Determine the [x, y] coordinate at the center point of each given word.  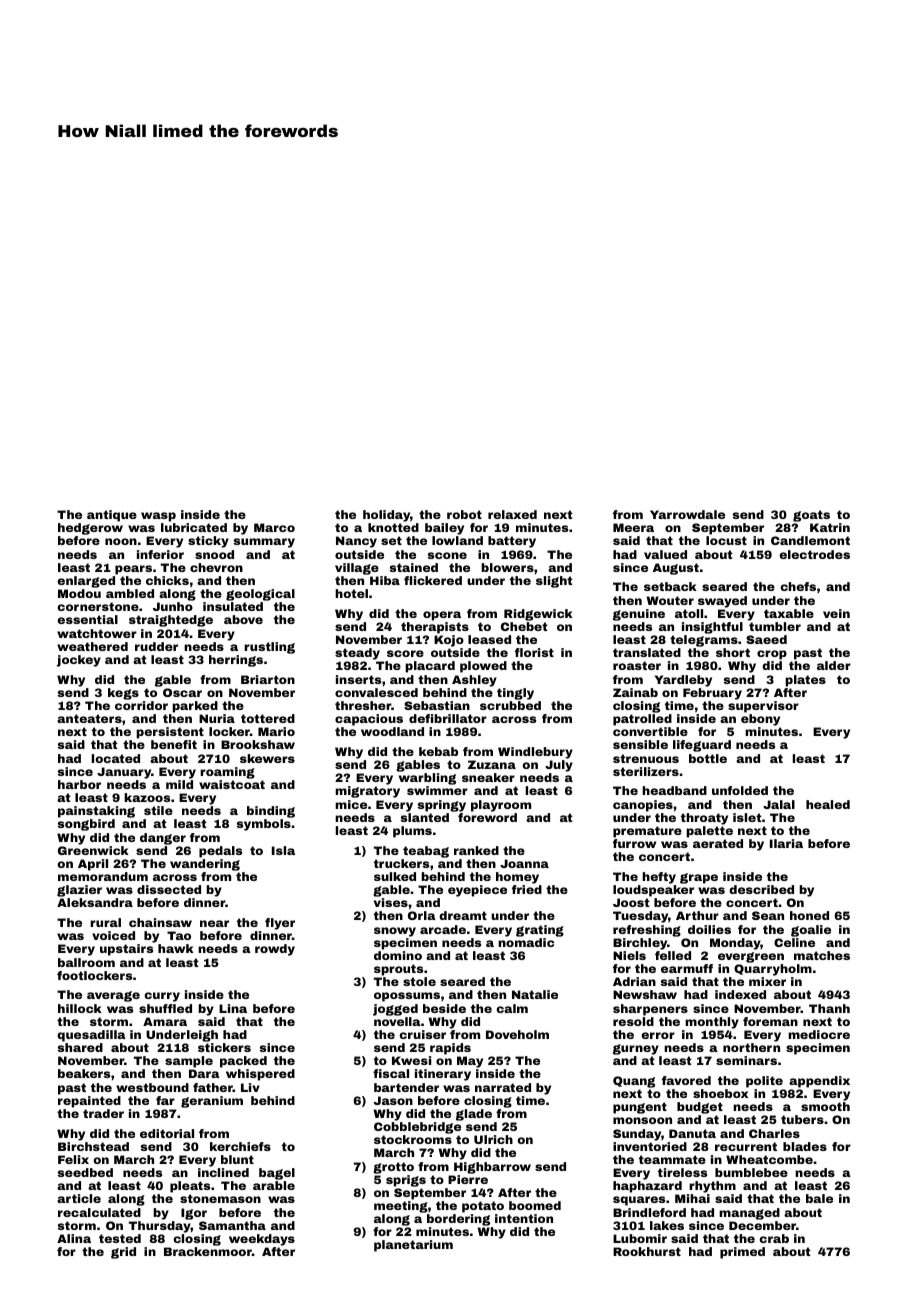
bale [819, 1198]
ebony [760, 720]
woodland [392, 731]
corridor [141, 705]
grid [123, 1253]
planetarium [413, 1246]
